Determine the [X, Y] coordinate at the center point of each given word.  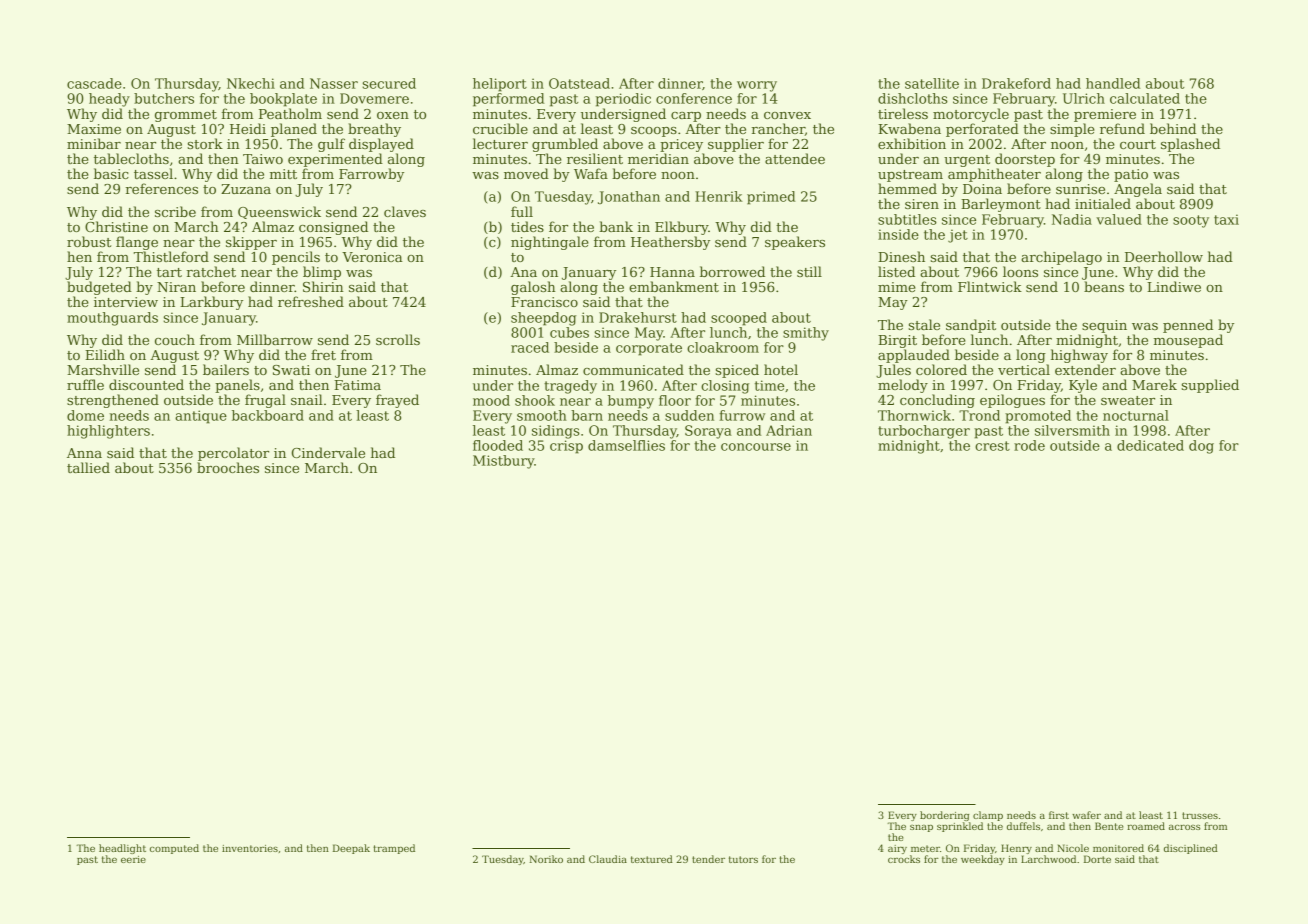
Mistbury [503, 462]
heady [109, 100]
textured [652, 859]
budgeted [99, 288]
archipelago [1061, 258]
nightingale [550, 243]
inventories [250, 848]
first [1059, 815]
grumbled [565, 145]
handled [1113, 83]
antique [201, 417]
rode [1029, 445]
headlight [122, 849]
